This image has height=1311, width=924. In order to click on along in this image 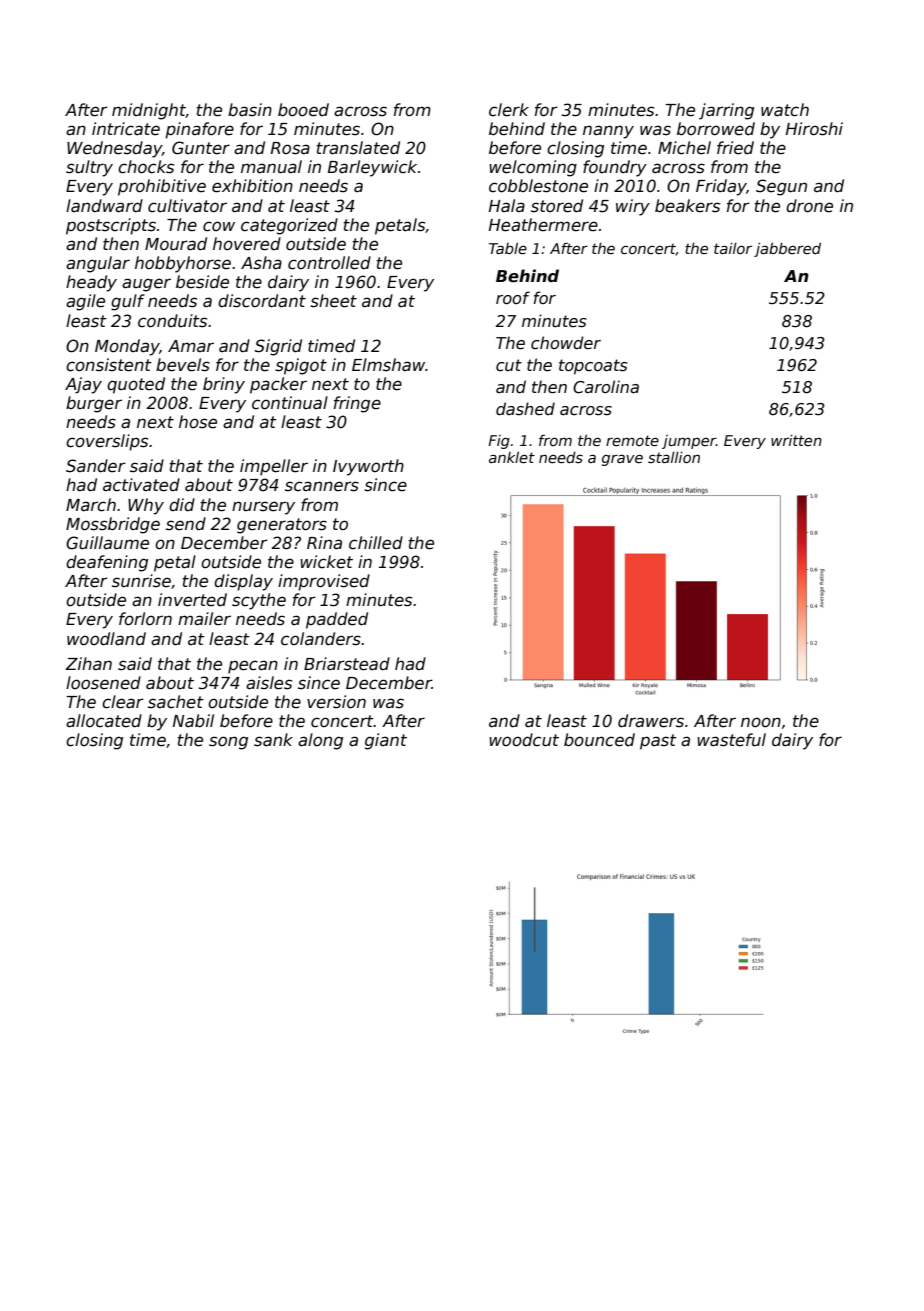, I will do `click(320, 741)`.
